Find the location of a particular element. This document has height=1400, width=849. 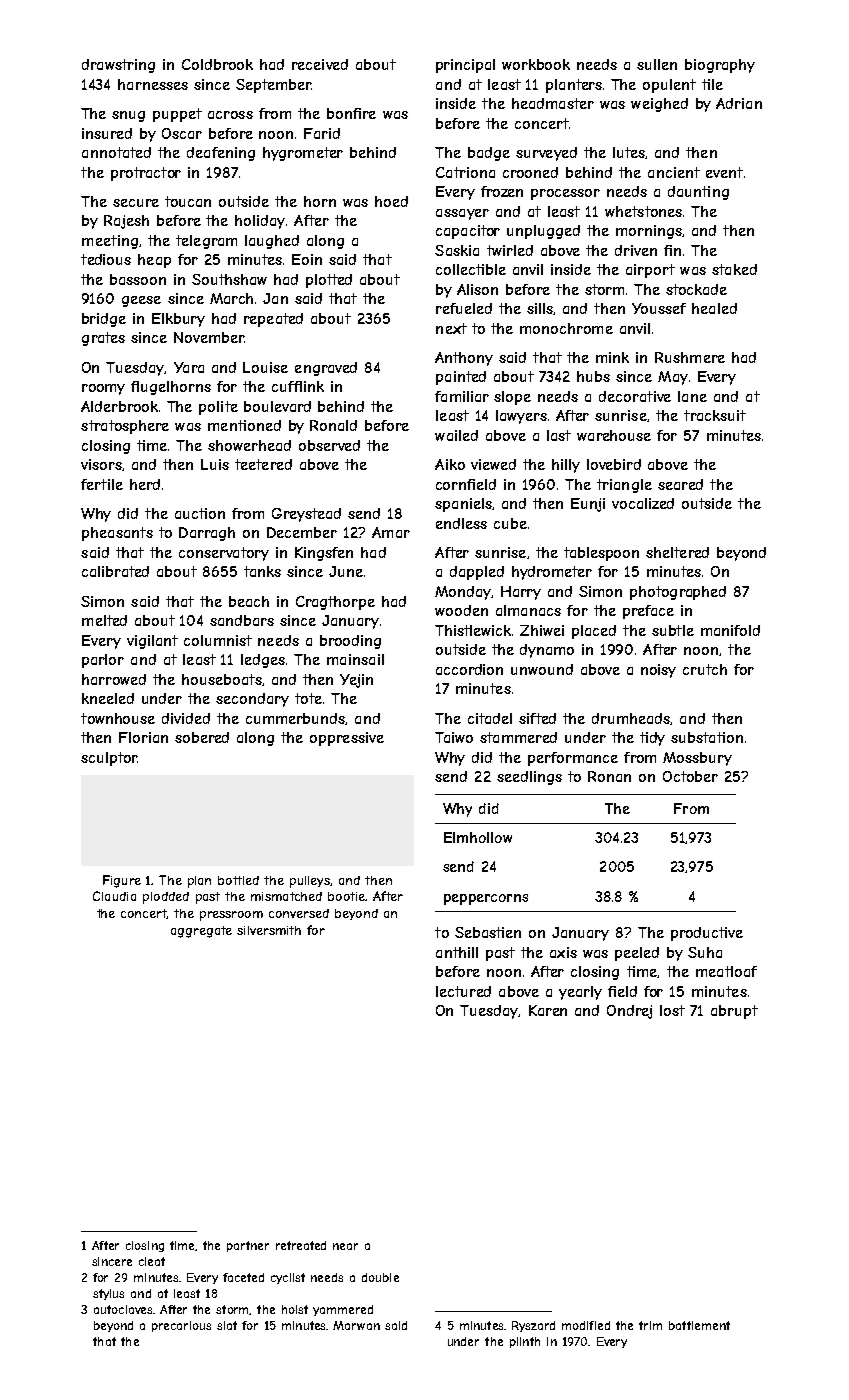

Marwan is located at coordinates (356, 1325).
